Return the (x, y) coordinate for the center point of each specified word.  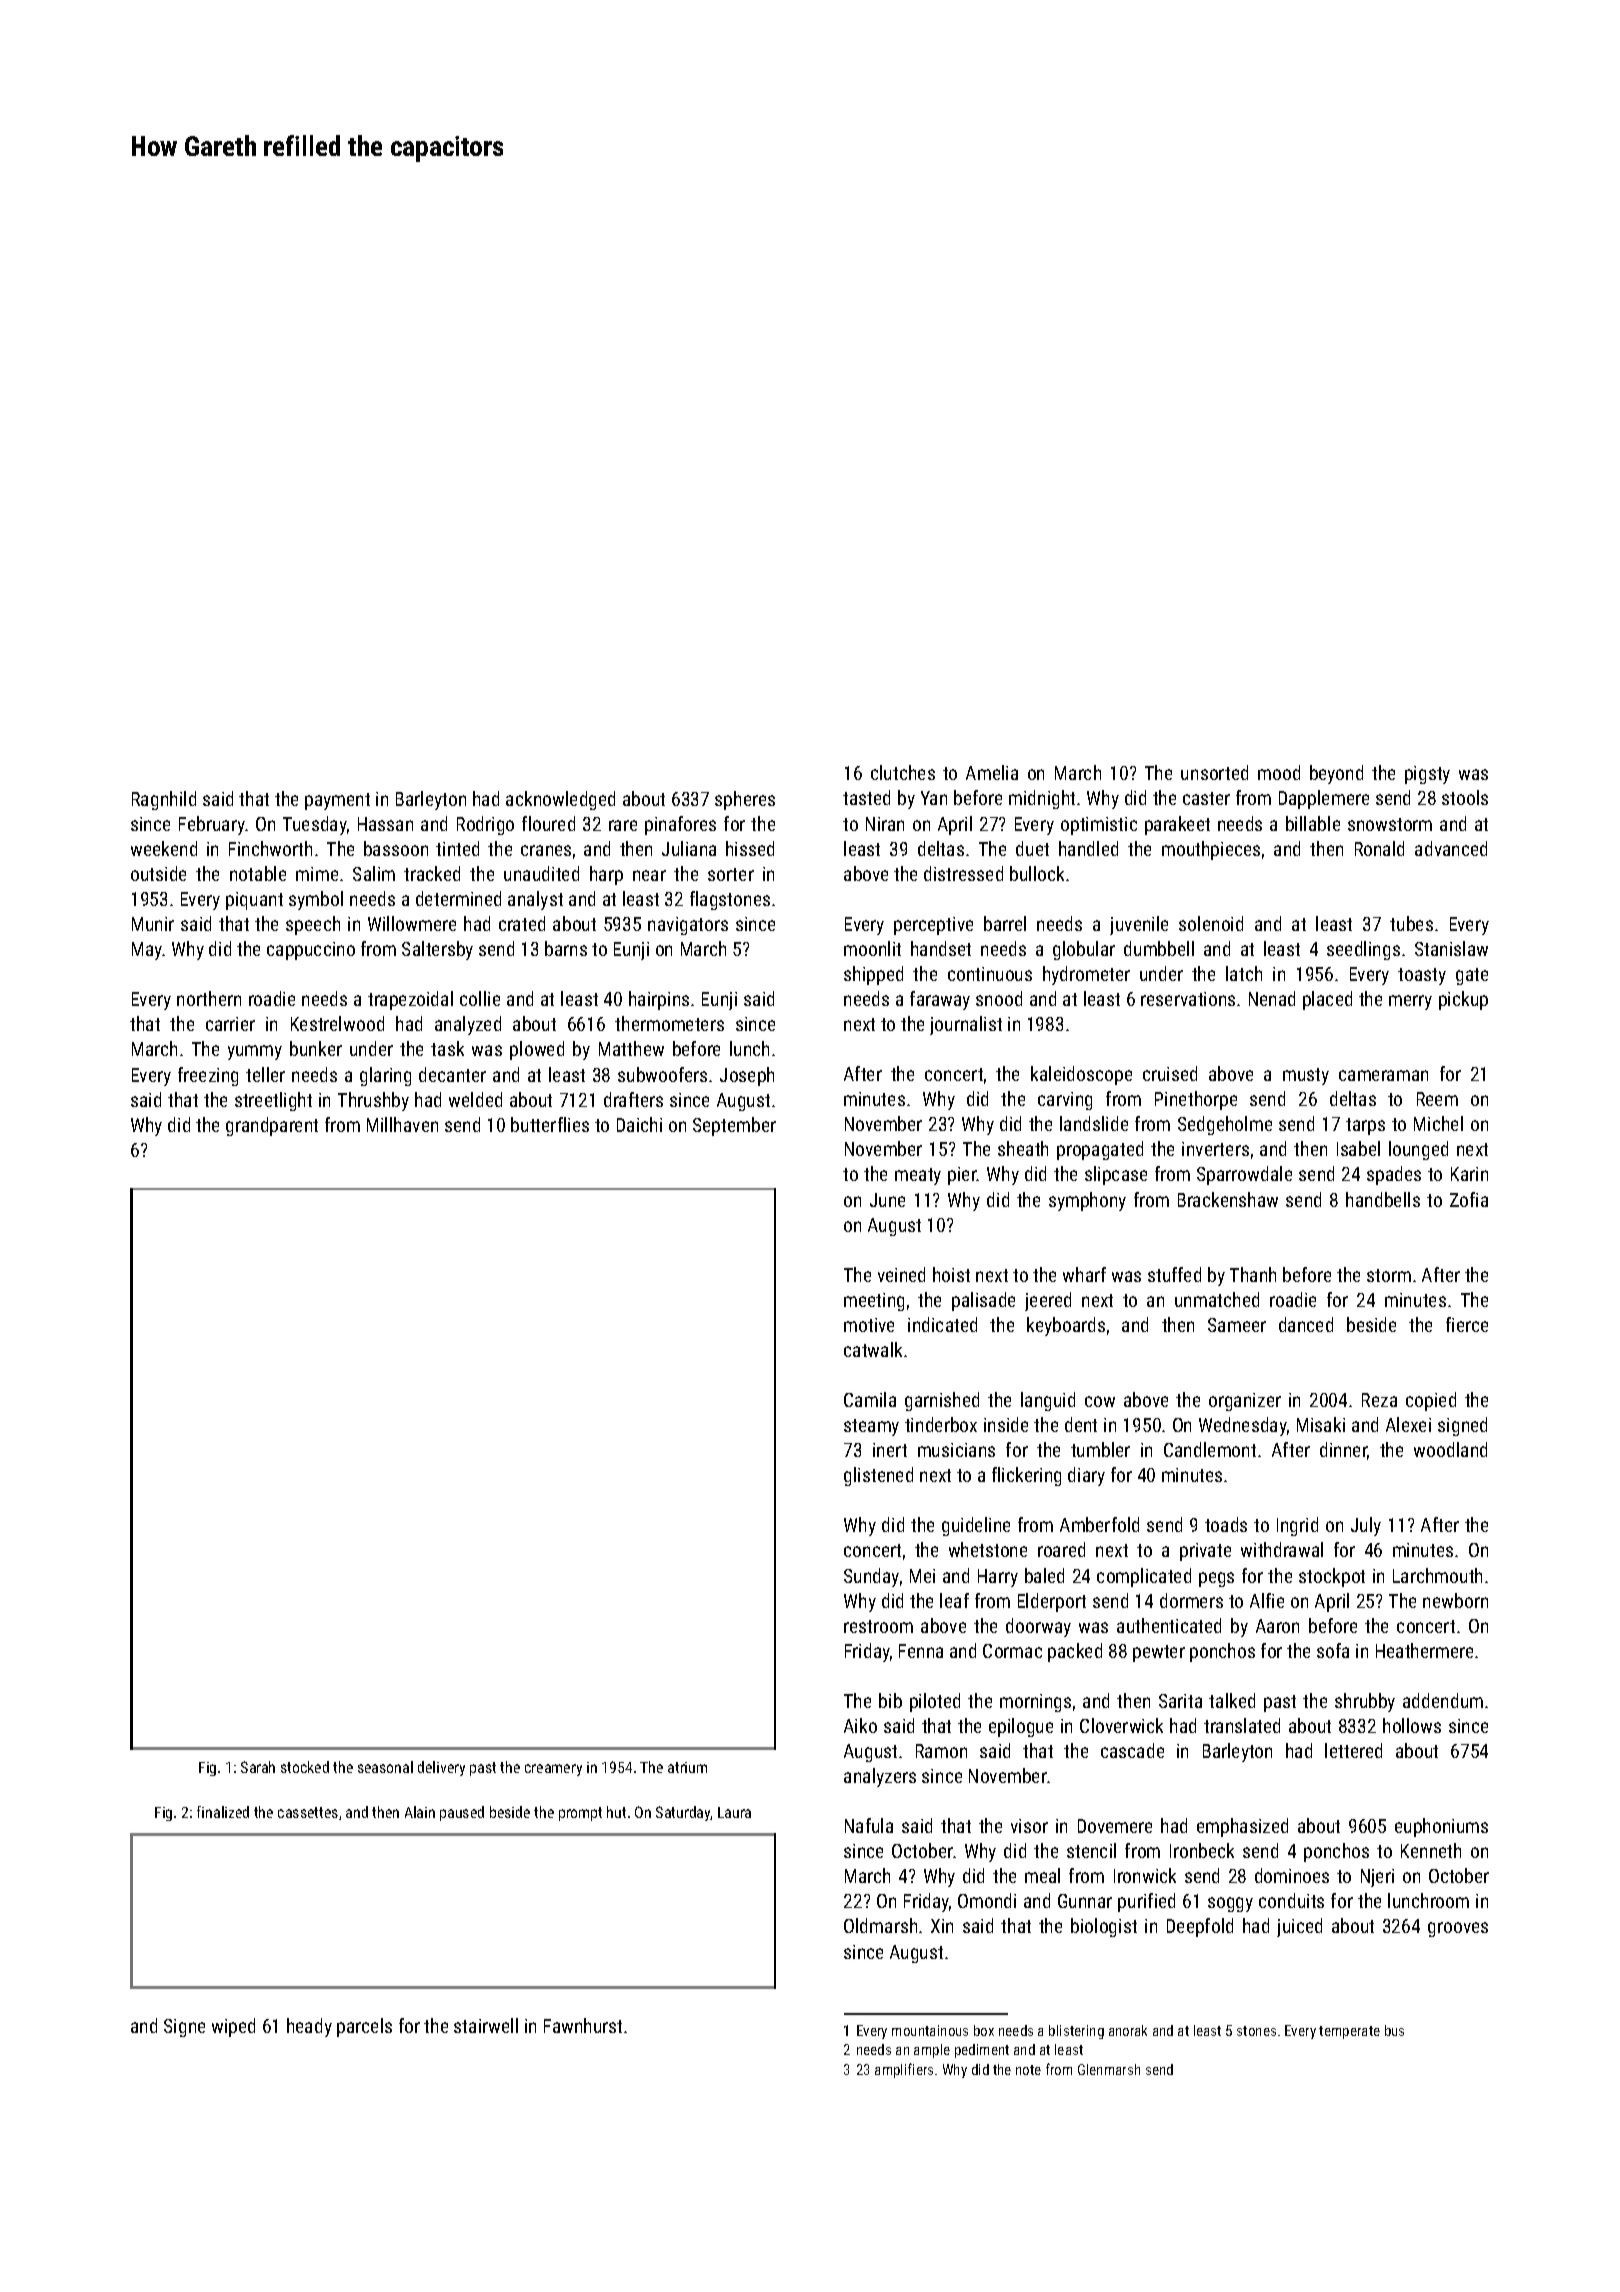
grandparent (272, 1126)
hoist (951, 1274)
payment (337, 801)
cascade (1132, 1750)
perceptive (933, 926)
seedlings (1363, 950)
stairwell (486, 2025)
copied (1431, 1401)
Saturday (683, 1813)
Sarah (258, 1767)
